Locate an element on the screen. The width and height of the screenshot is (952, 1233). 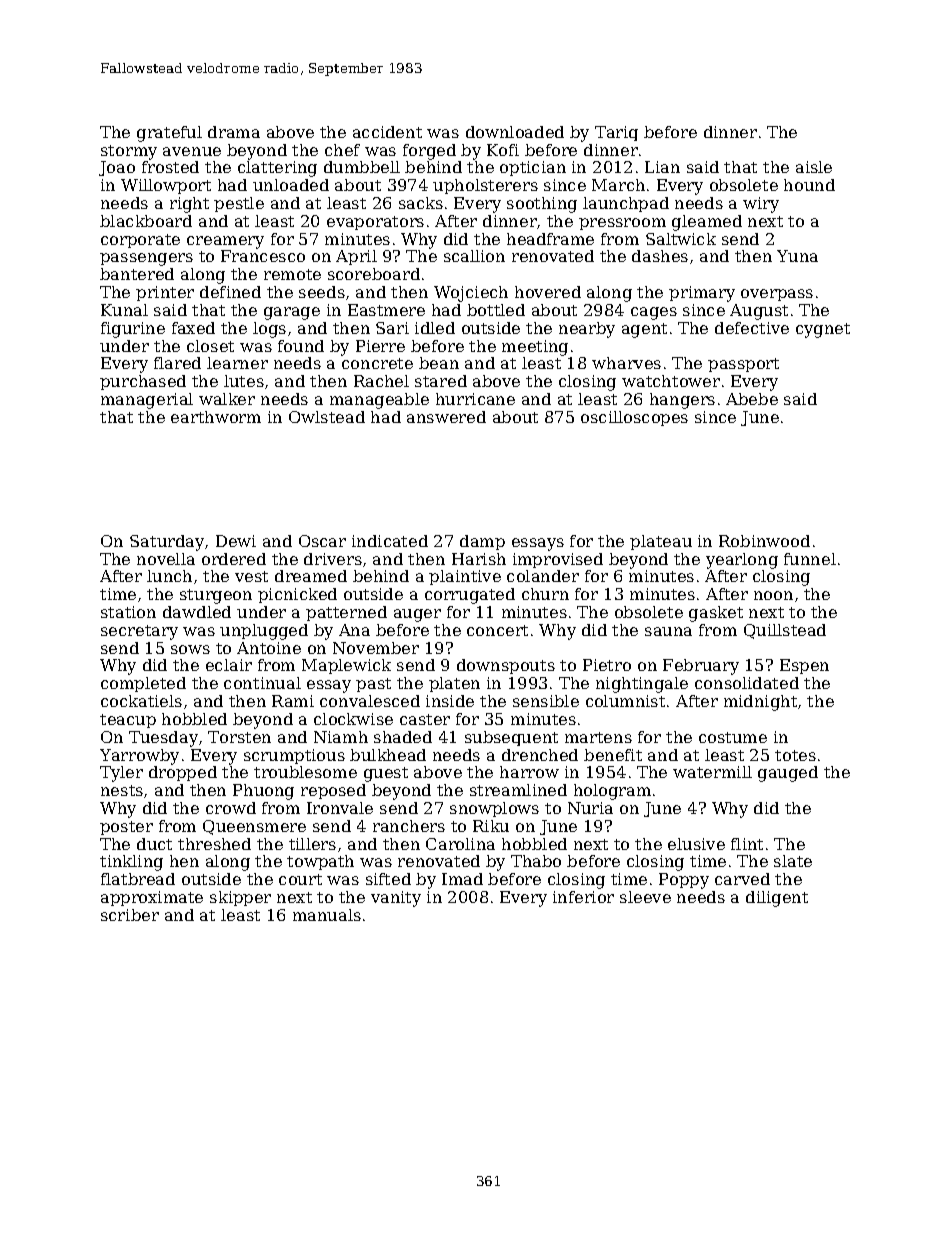
Yuna is located at coordinates (797, 256).
